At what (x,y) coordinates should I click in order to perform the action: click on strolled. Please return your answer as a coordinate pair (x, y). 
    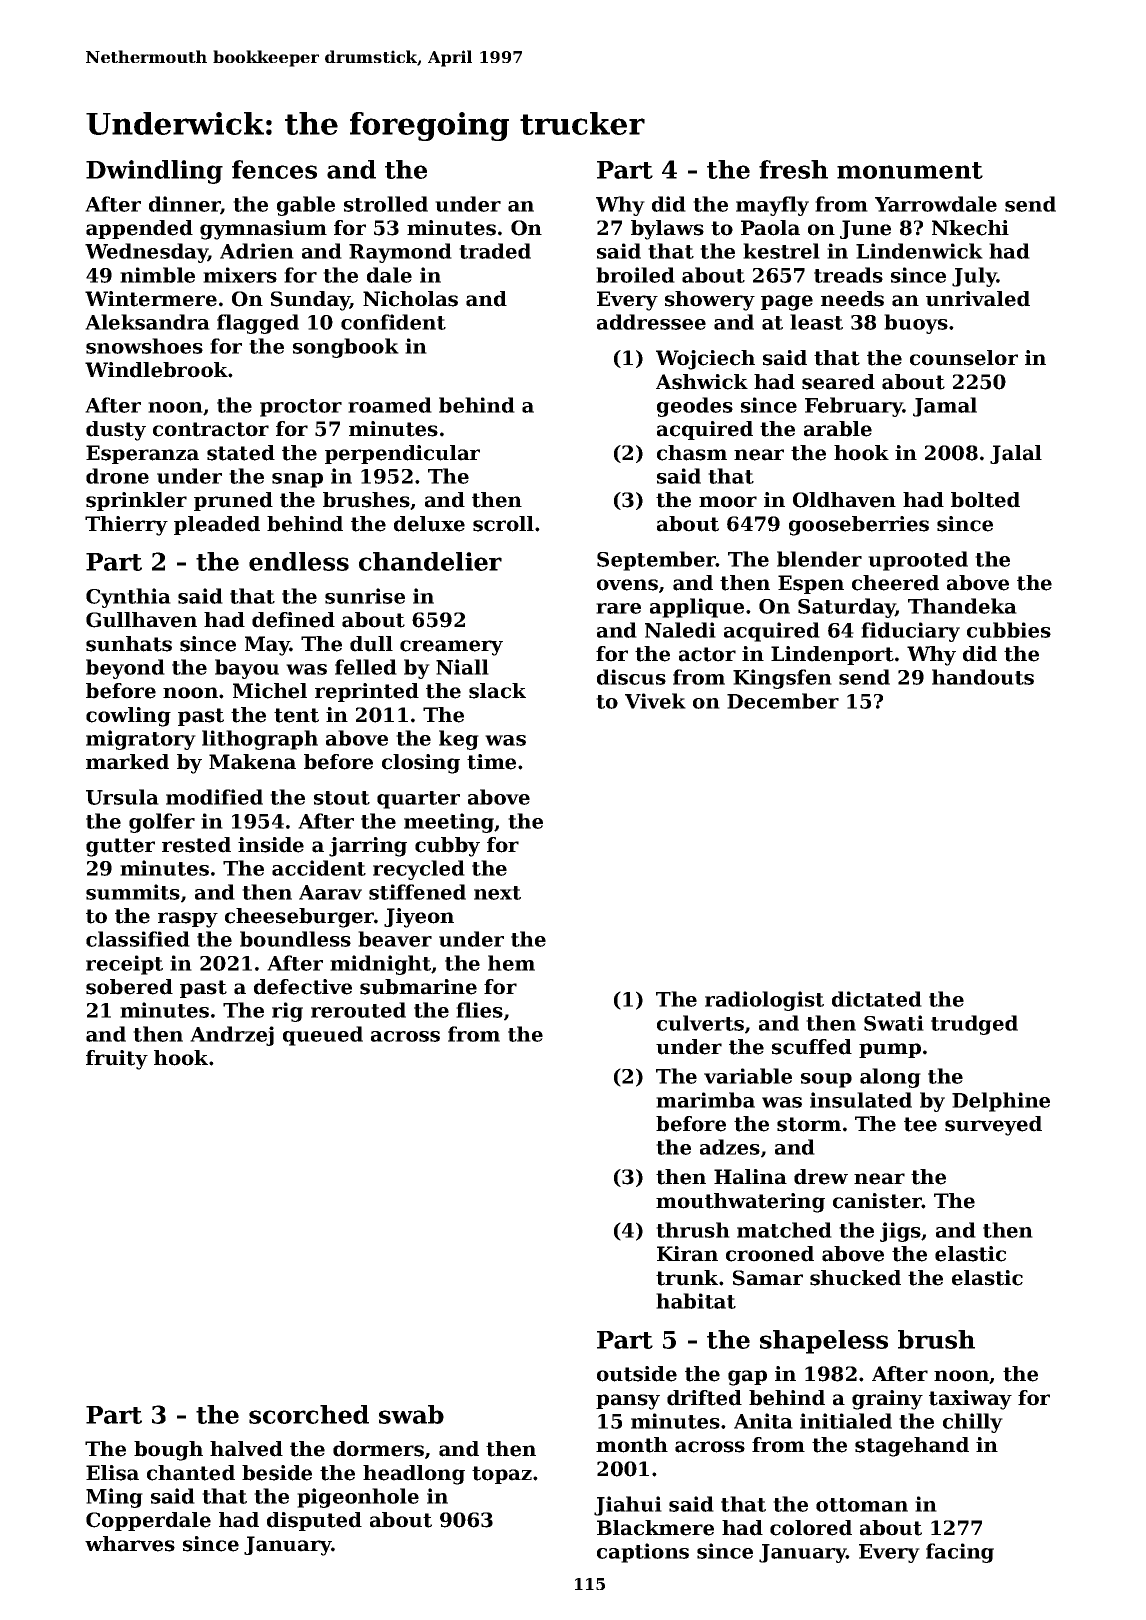
    Looking at the image, I should click on (386, 204).
